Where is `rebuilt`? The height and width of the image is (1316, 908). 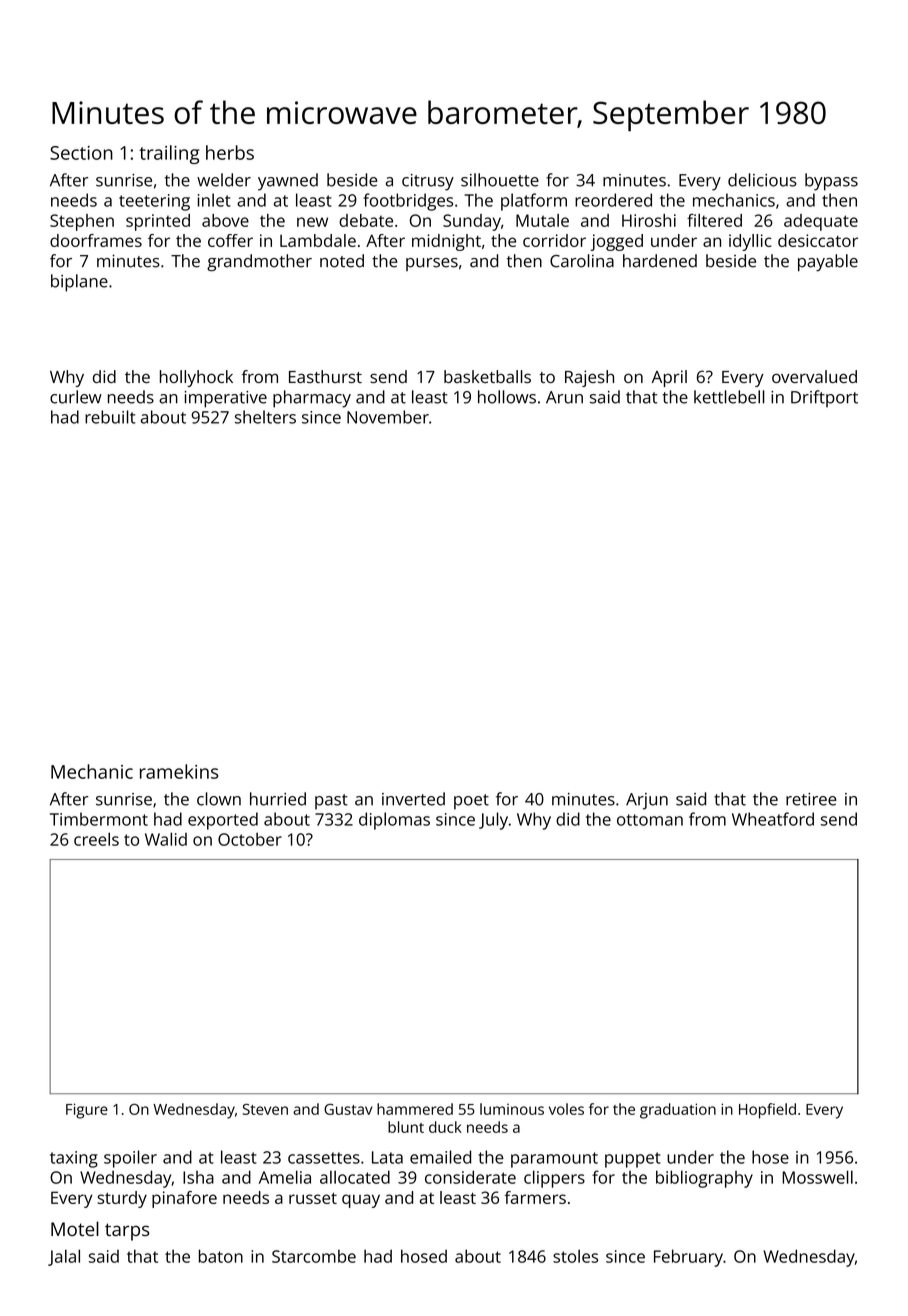 rebuilt is located at coordinates (110, 417).
